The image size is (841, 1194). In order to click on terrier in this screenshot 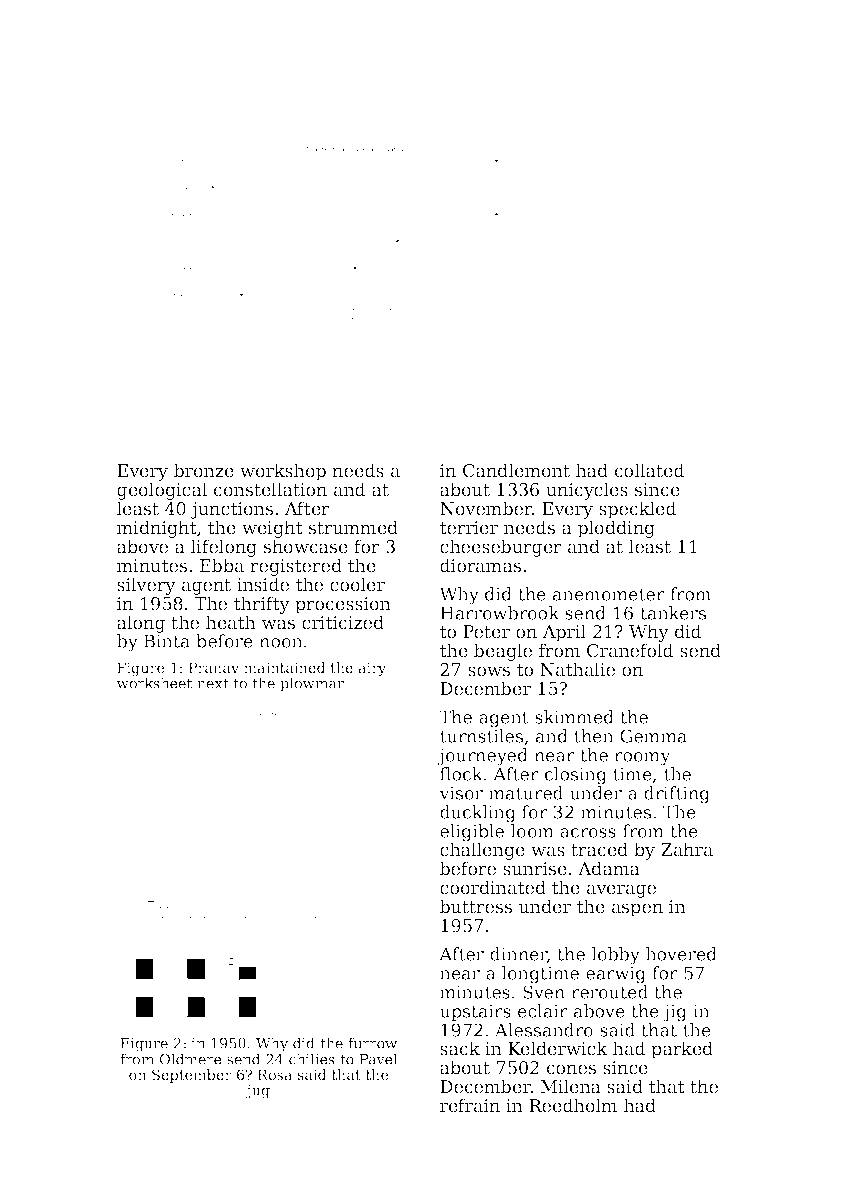, I will do `click(469, 528)`.
